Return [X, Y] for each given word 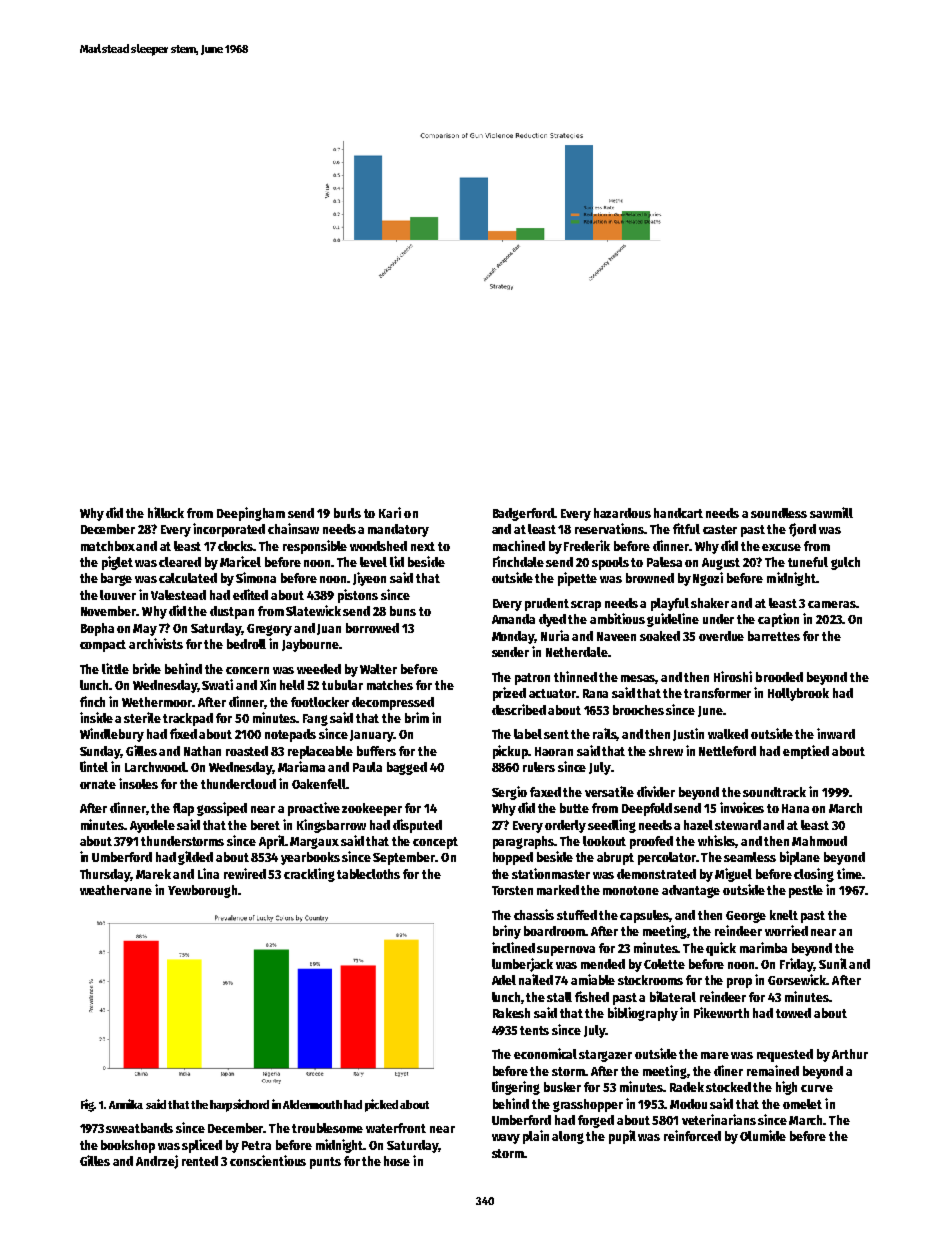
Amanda [513, 619]
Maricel [240, 561]
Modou [688, 1104]
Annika [126, 1104]
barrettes [774, 636]
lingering [516, 1088]
